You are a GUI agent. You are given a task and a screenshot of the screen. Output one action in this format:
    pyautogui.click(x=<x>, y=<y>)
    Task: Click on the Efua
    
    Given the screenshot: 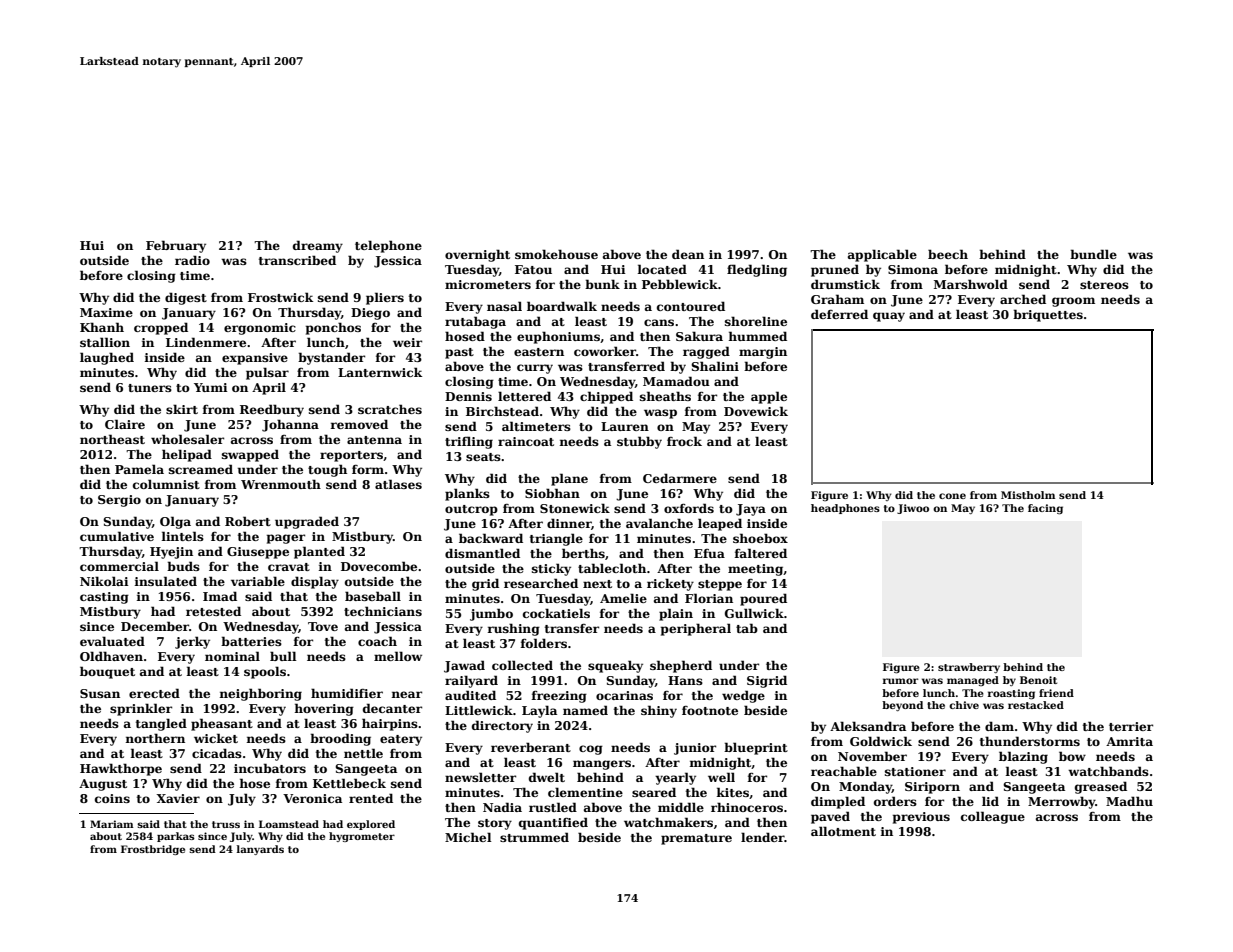 What is the action you would take?
    pyautogui.click(x=709, y=553)
